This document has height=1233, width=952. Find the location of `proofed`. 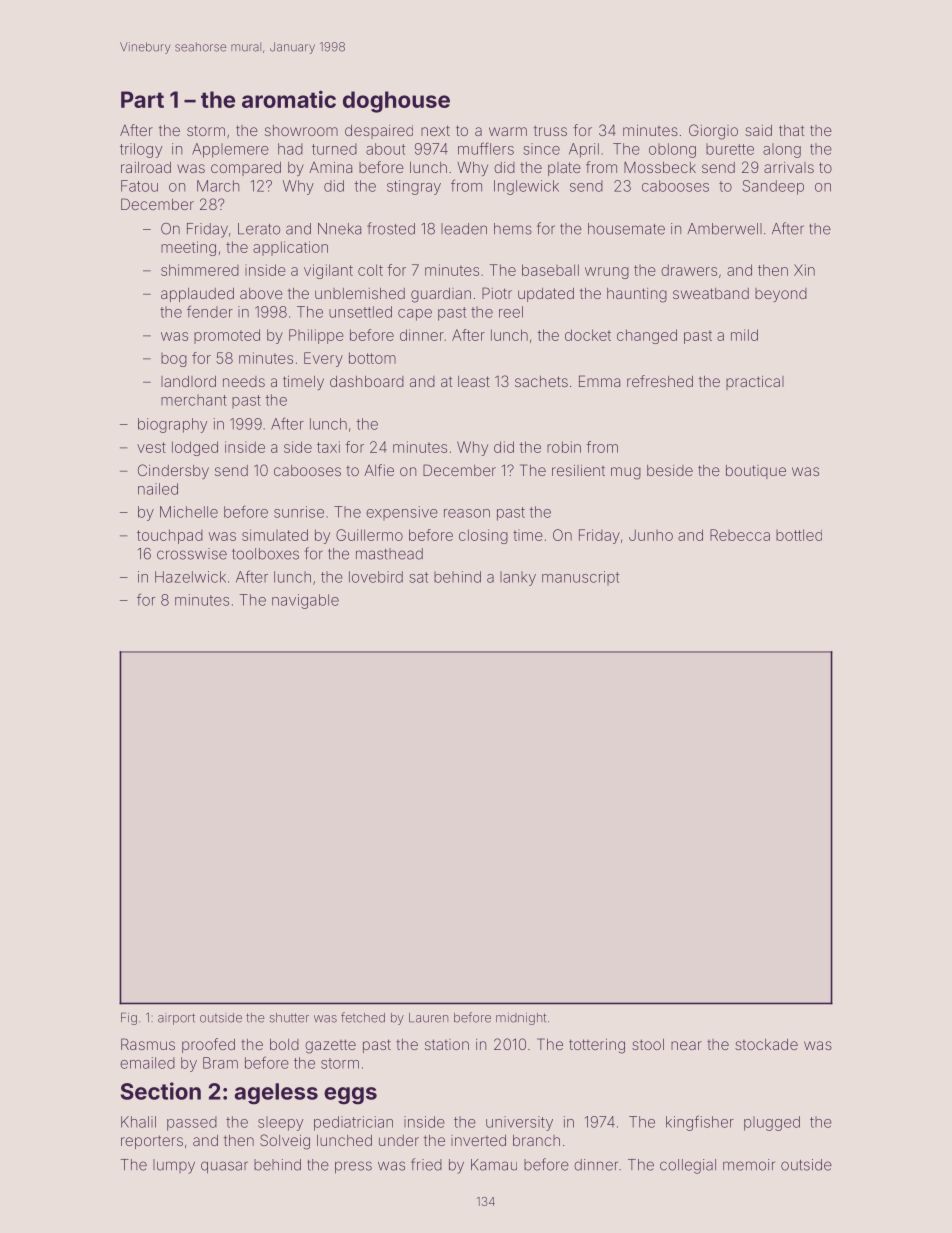

proofed is located at coordinates (208, 1045).
